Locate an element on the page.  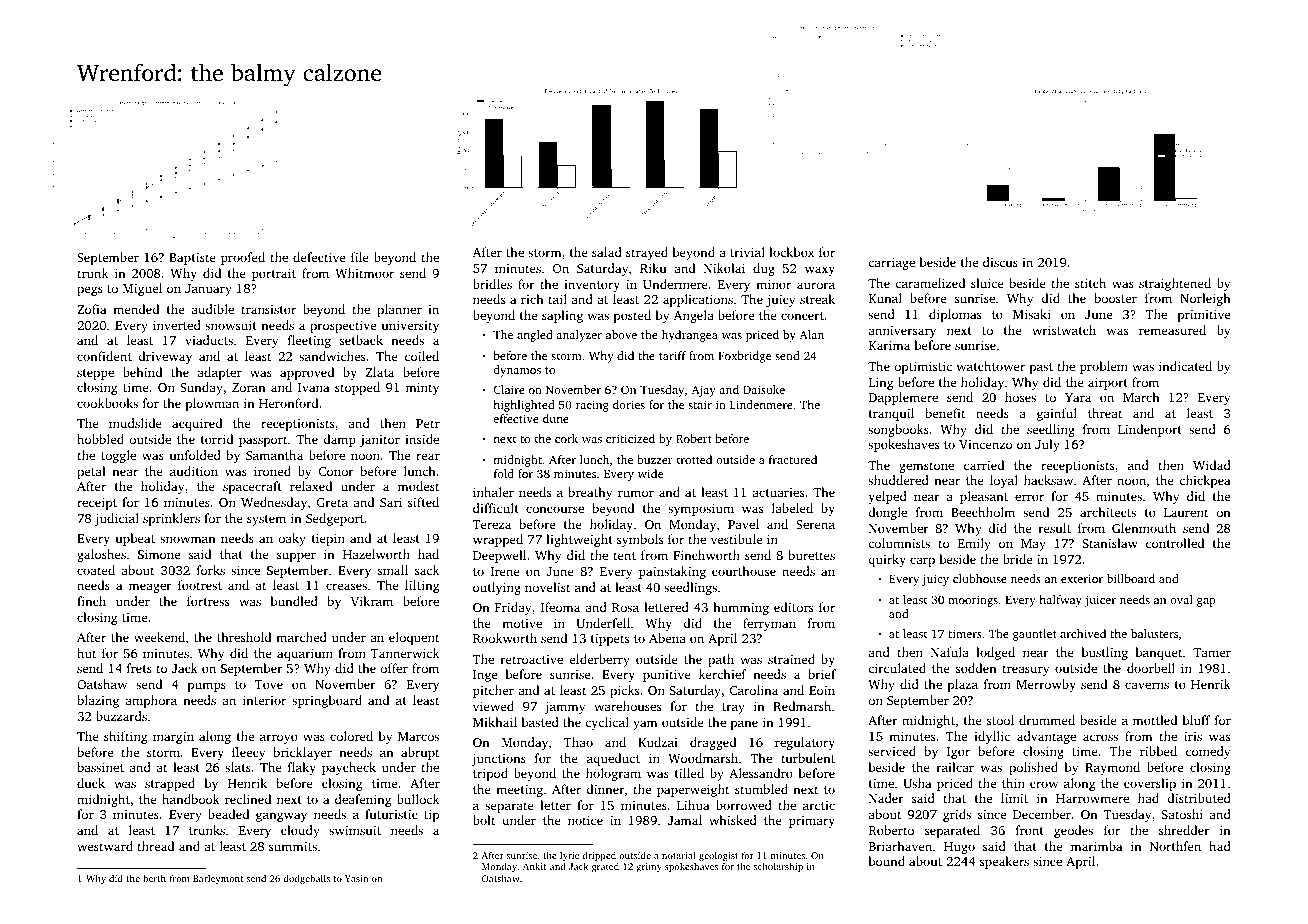
speakers is located at coordinates (1004, 862).
